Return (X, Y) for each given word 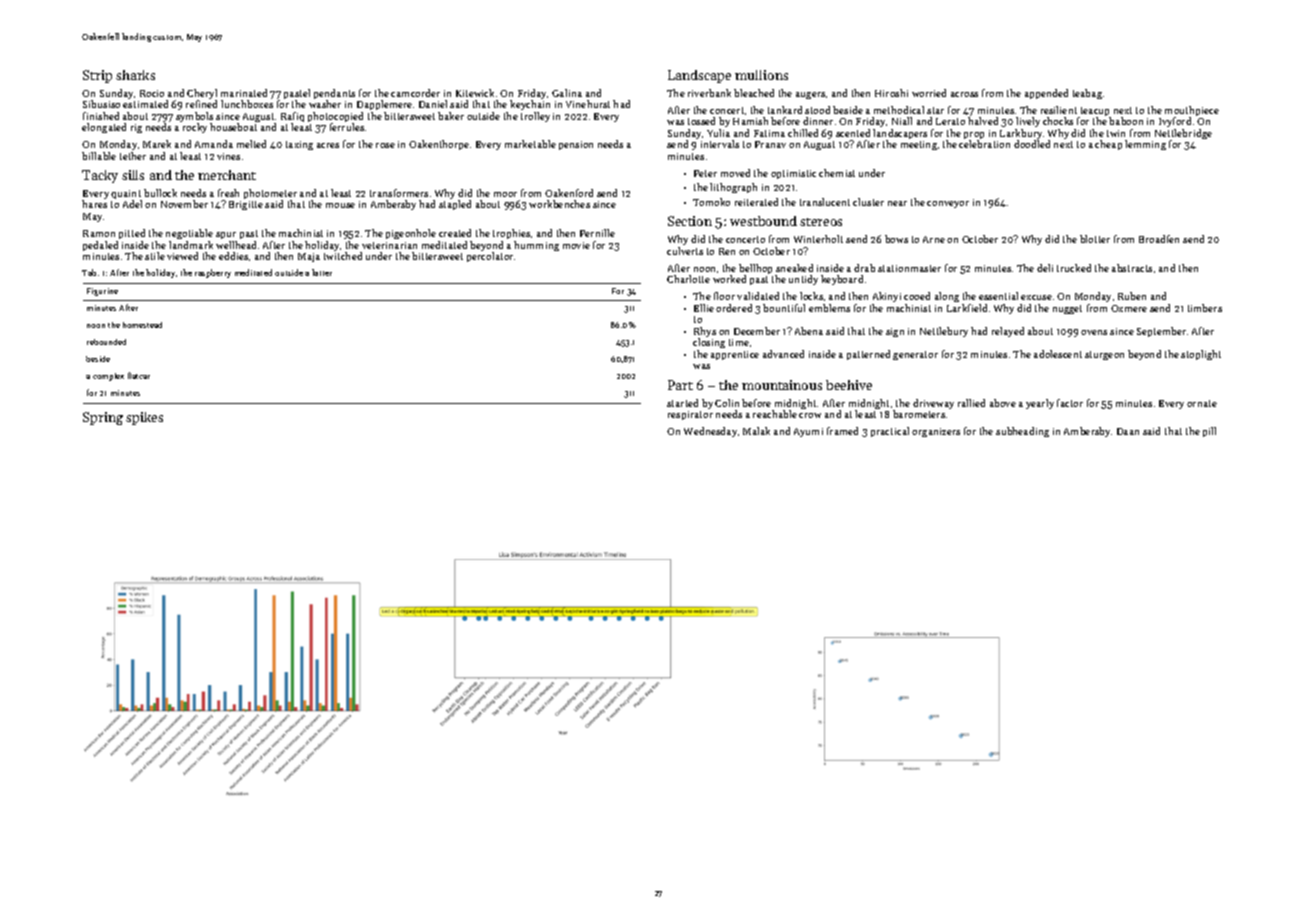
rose (385, 145)
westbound (763, 221)
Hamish (750, 121)
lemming (1145, 145)
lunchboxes (247, 104)
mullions (761, 75)
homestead (142, 325)
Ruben (1132, 296)
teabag (1087, 94)
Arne (934, 239)
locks (811, 296)
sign (895, 332)
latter (322, 272)
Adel (132, 204)
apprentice (735, 355)
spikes (144, 418)
